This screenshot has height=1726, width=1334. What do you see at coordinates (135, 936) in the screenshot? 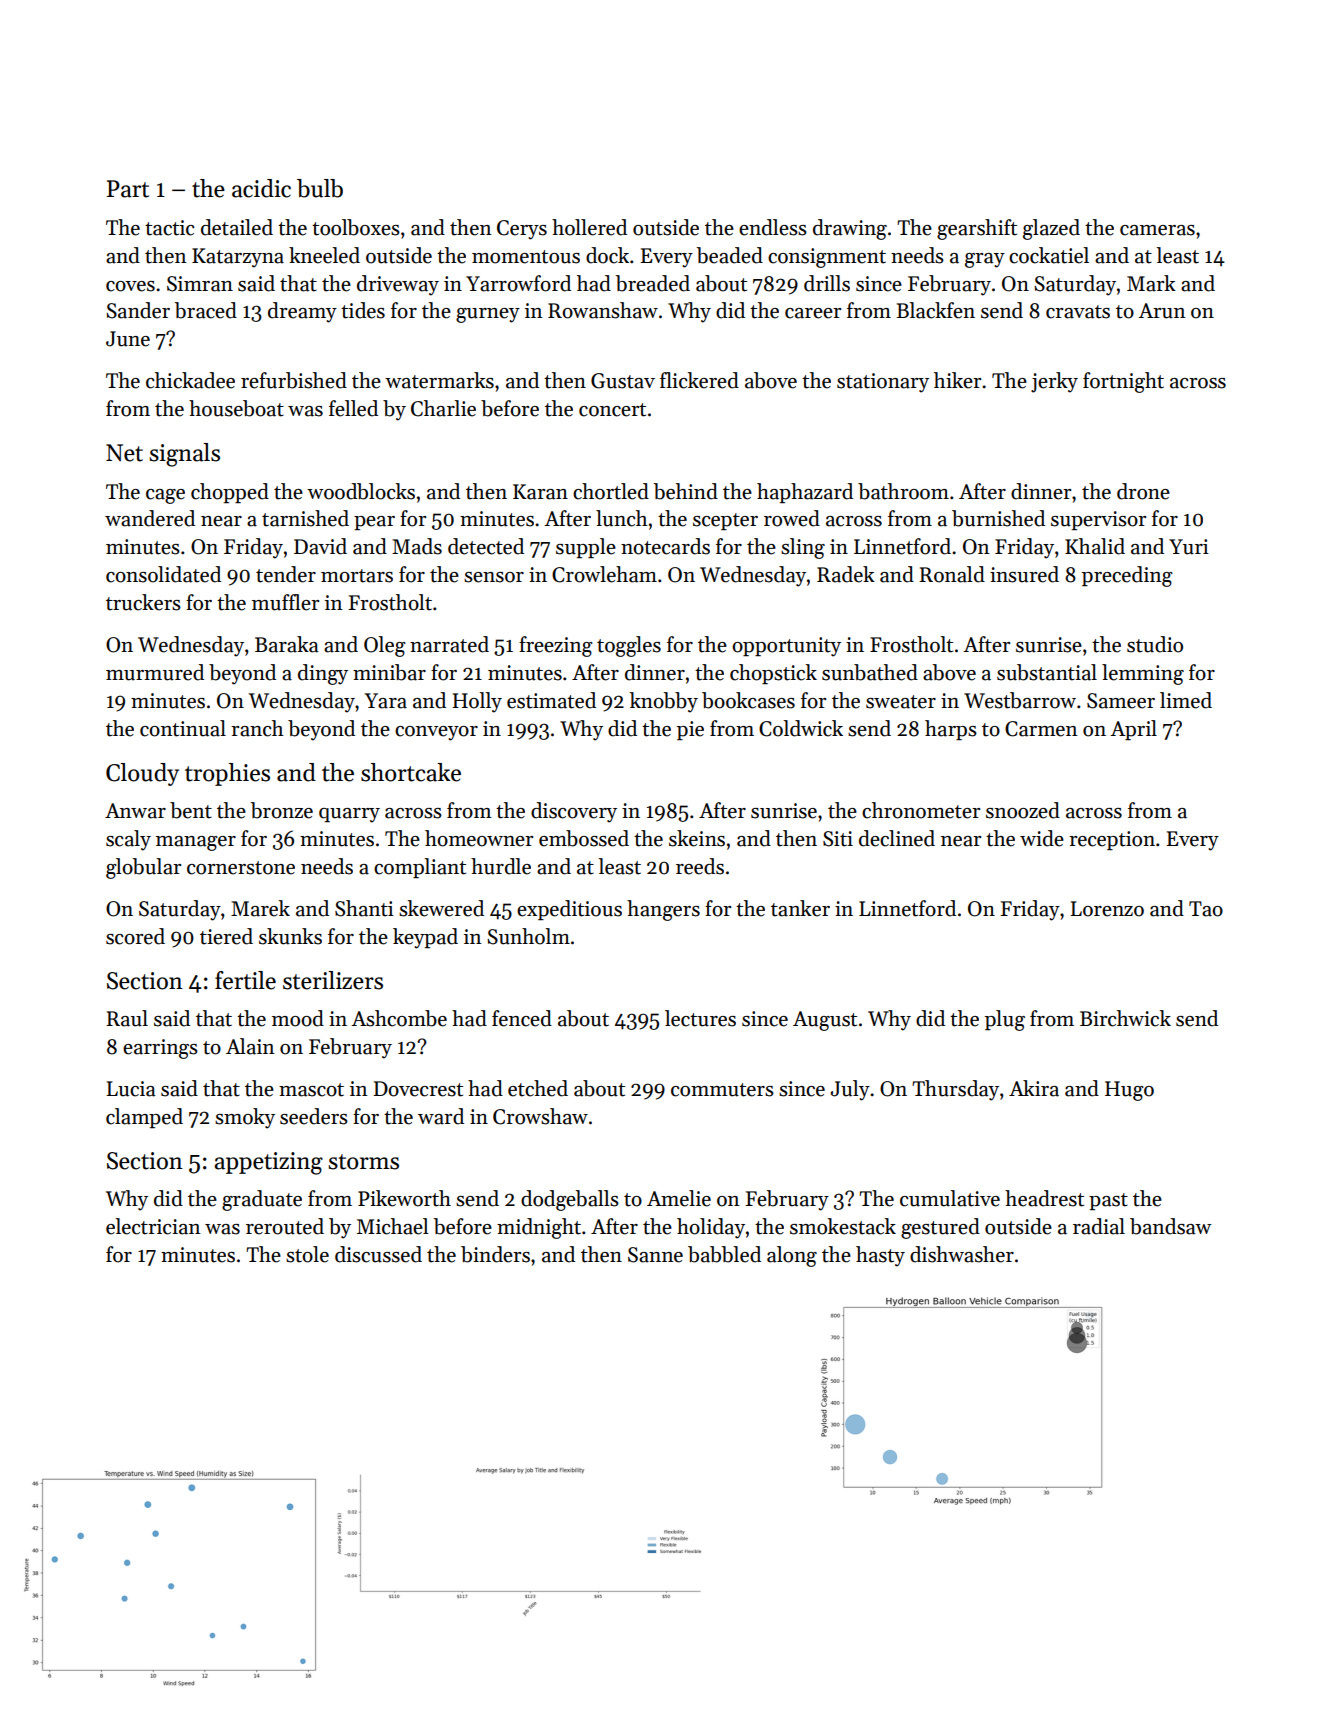
I see `scored` at bounding box center [135, 936].
